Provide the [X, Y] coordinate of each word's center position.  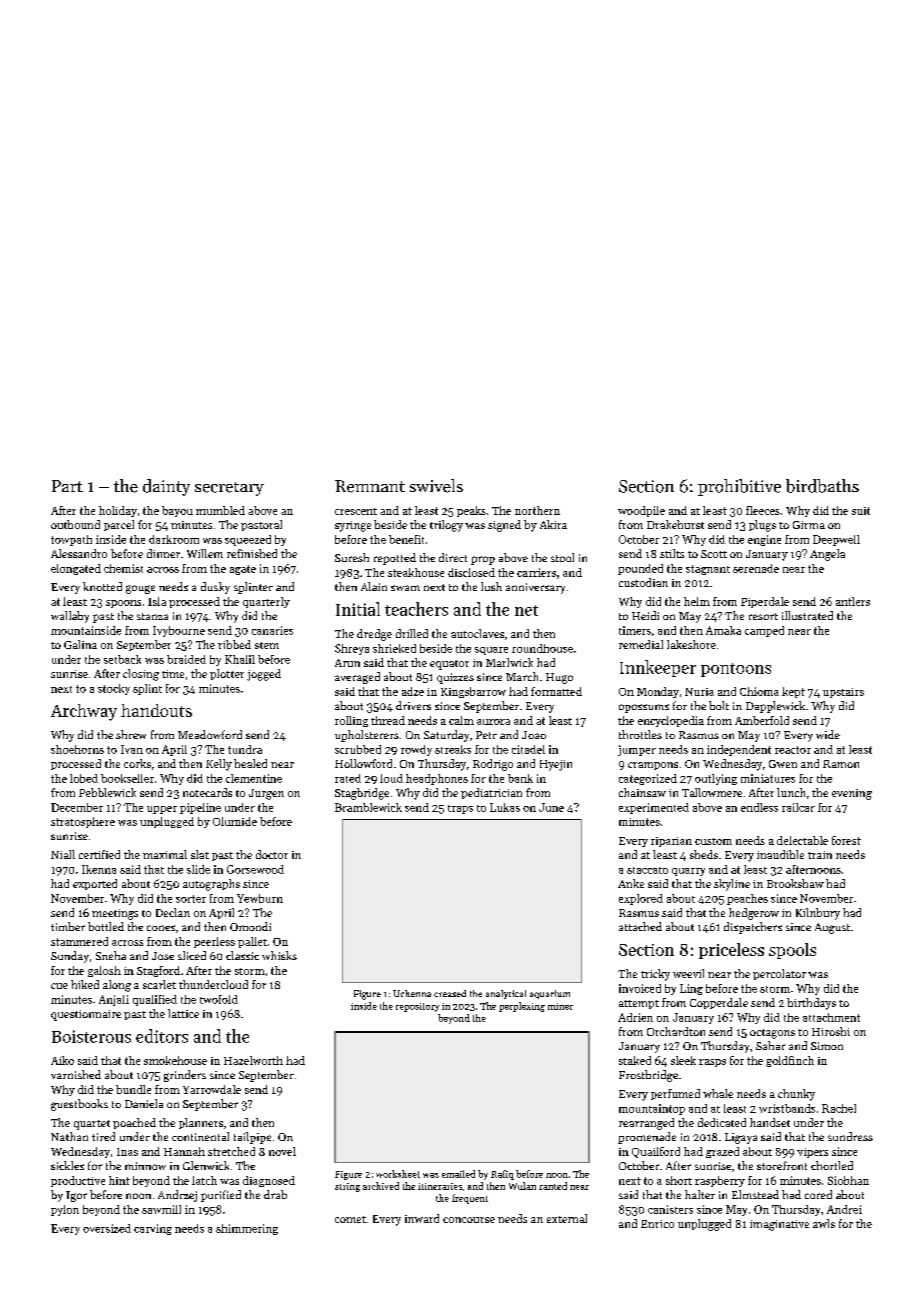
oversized [107, 1228]
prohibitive [739, 487]
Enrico [657, 1224]
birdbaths [822, 486]
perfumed [675, 1094]
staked [635, 1060]
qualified [155, 1000]
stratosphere [83, 822]
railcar [798, 807]
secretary [229, 489]
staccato [647, 870]
